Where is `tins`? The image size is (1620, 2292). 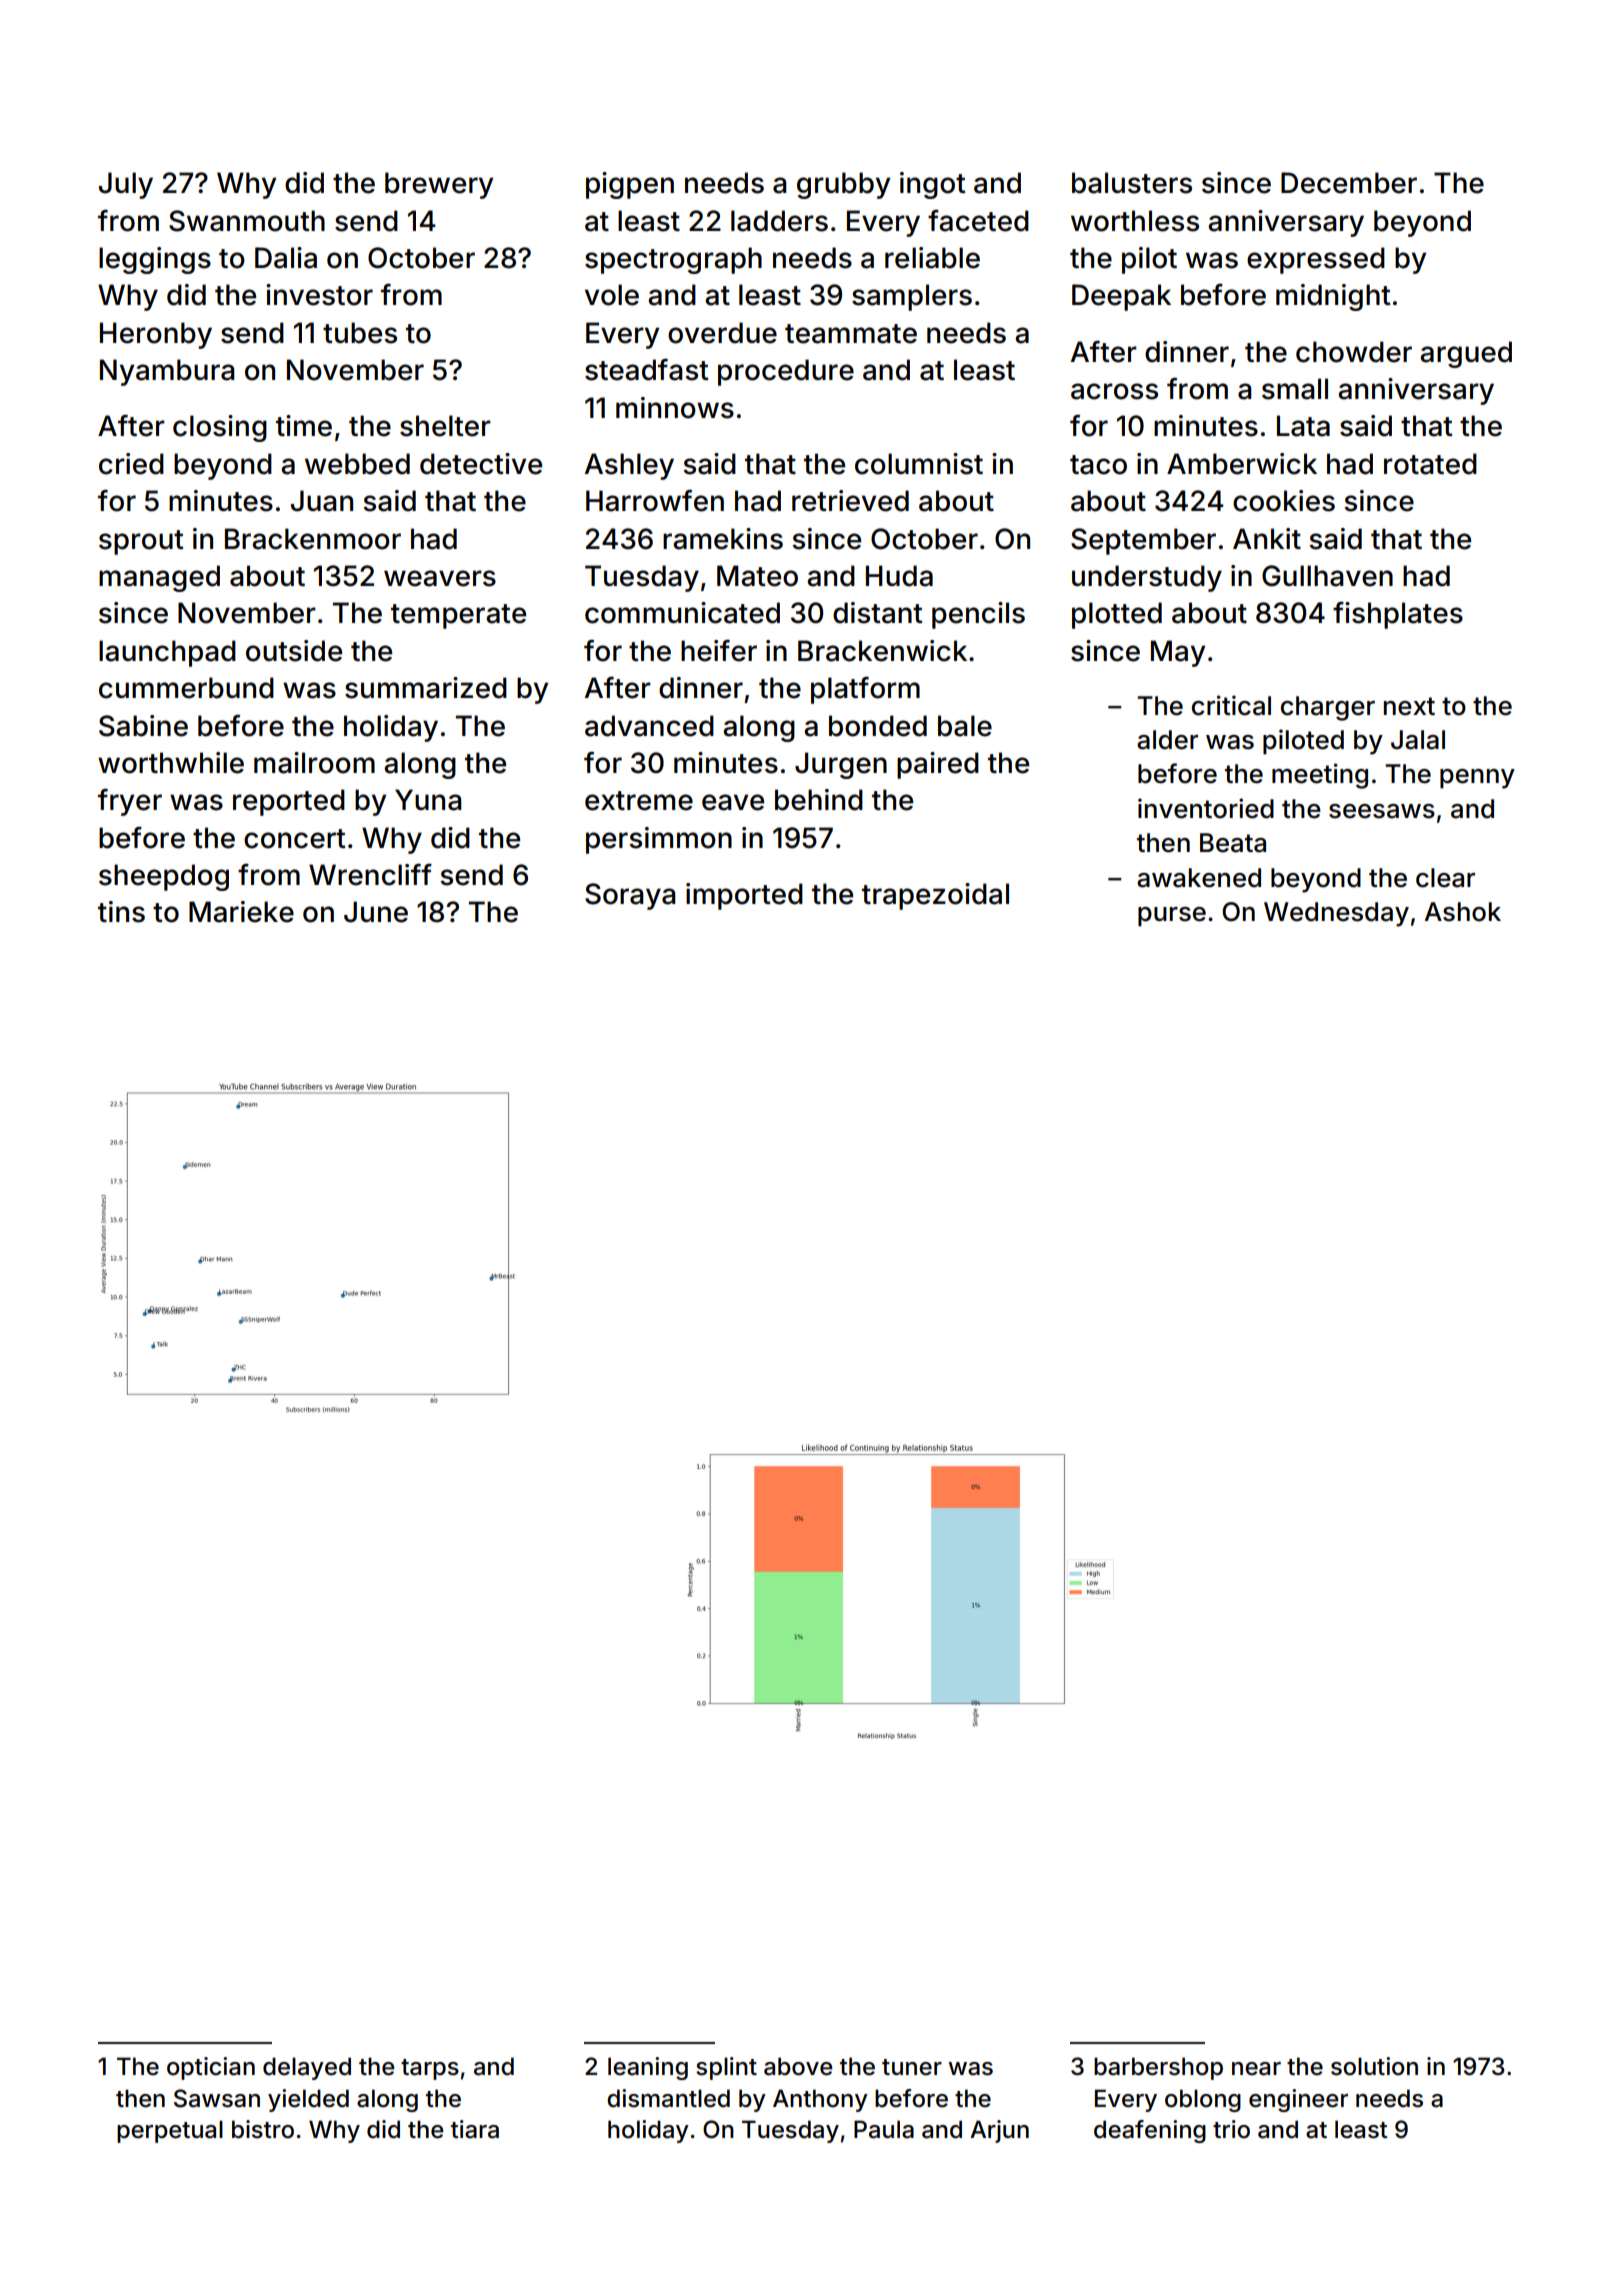 tins is located at coordinates (121, 912).
